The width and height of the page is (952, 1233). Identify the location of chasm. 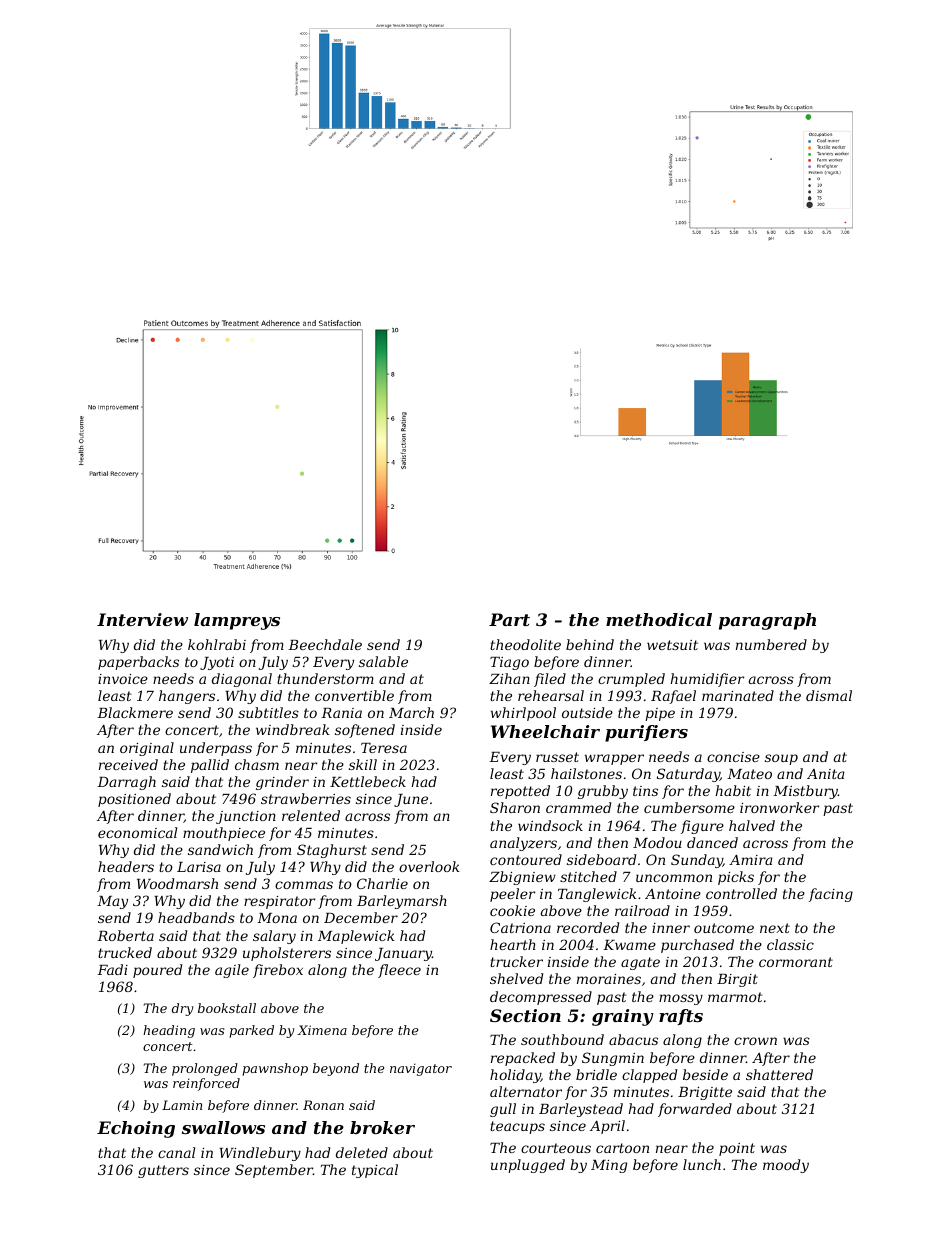
(257, 764).
